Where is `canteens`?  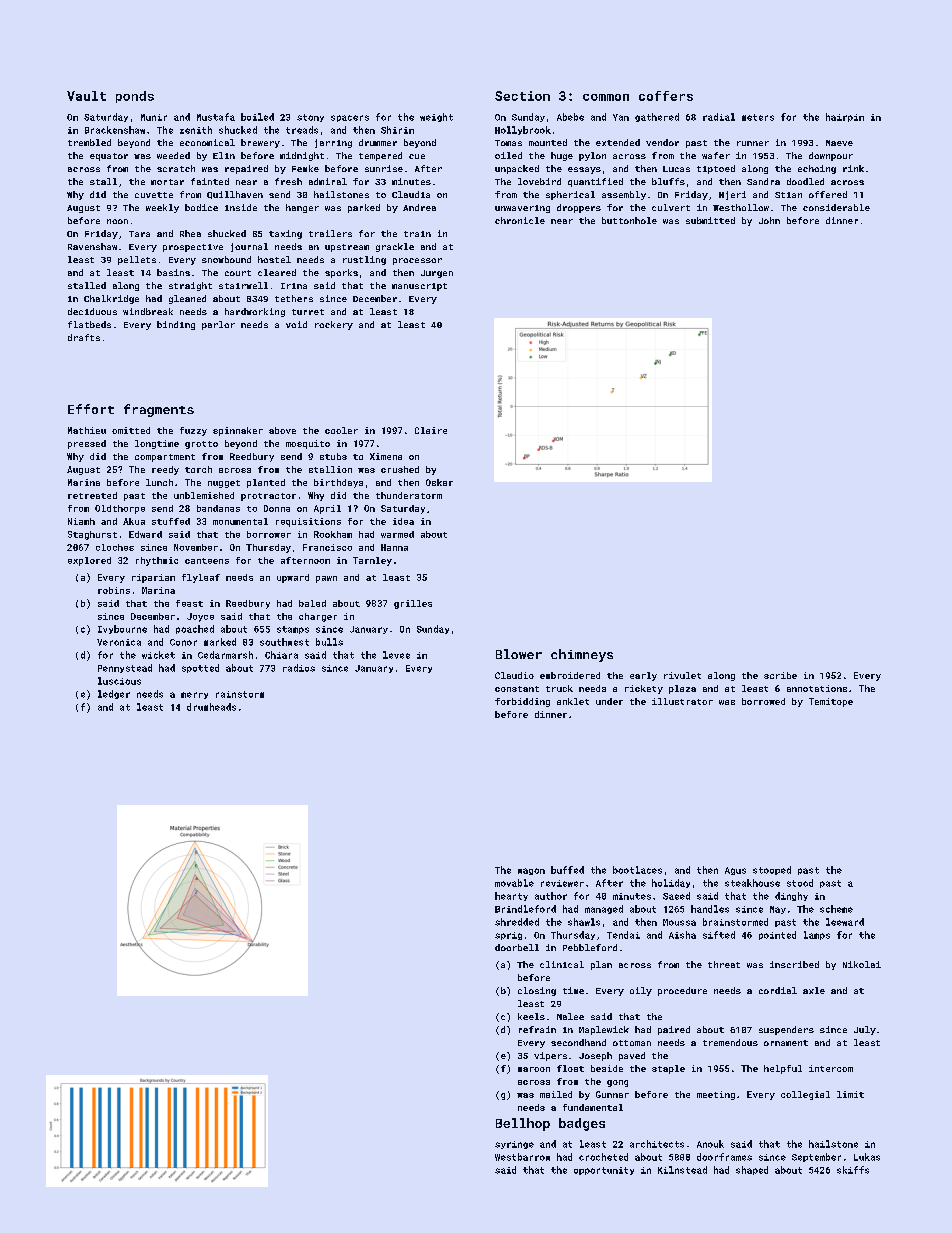 canteens is located at coordinates (207, 561).
